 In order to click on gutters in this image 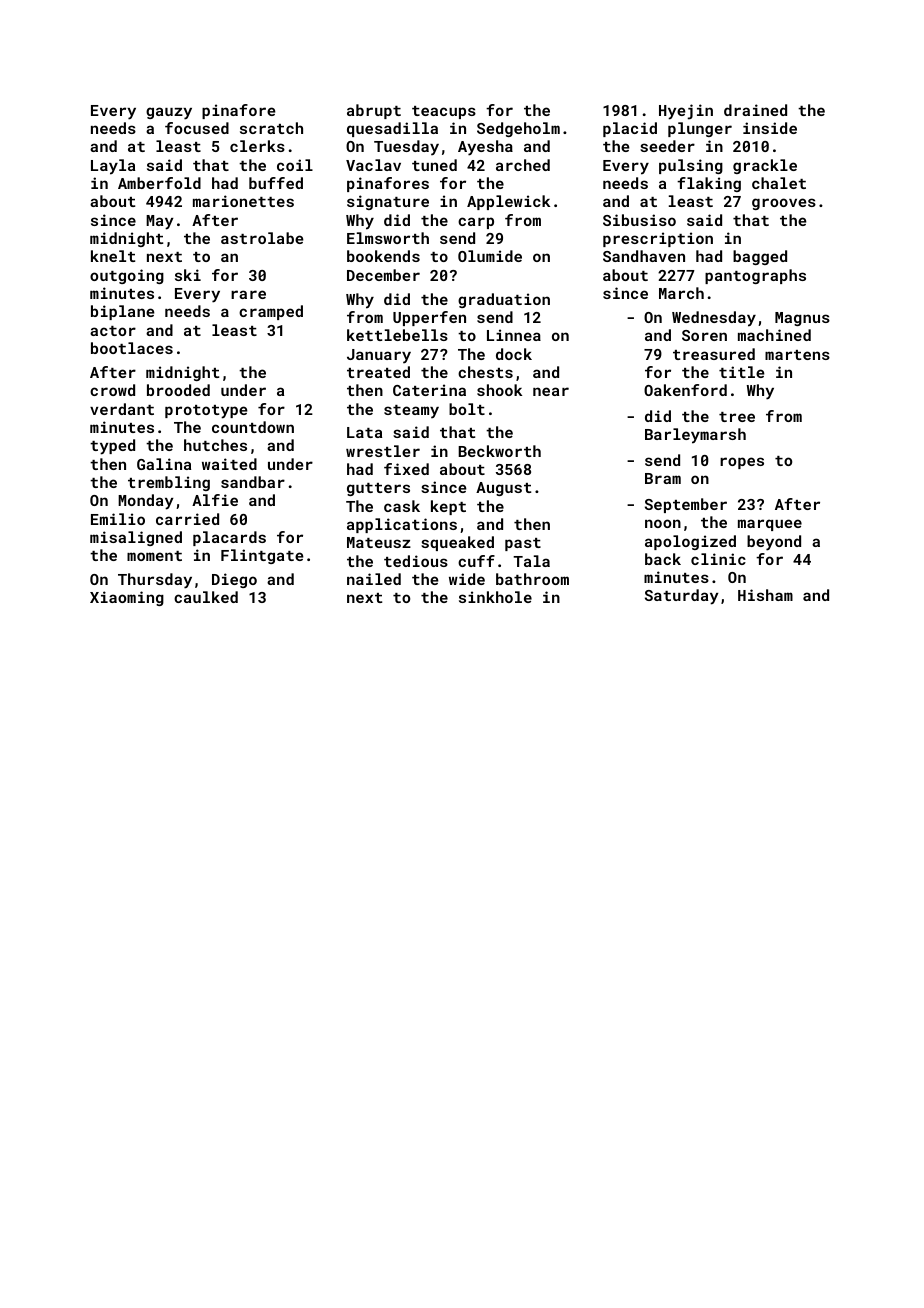, I will do `click(378, 489)`.
